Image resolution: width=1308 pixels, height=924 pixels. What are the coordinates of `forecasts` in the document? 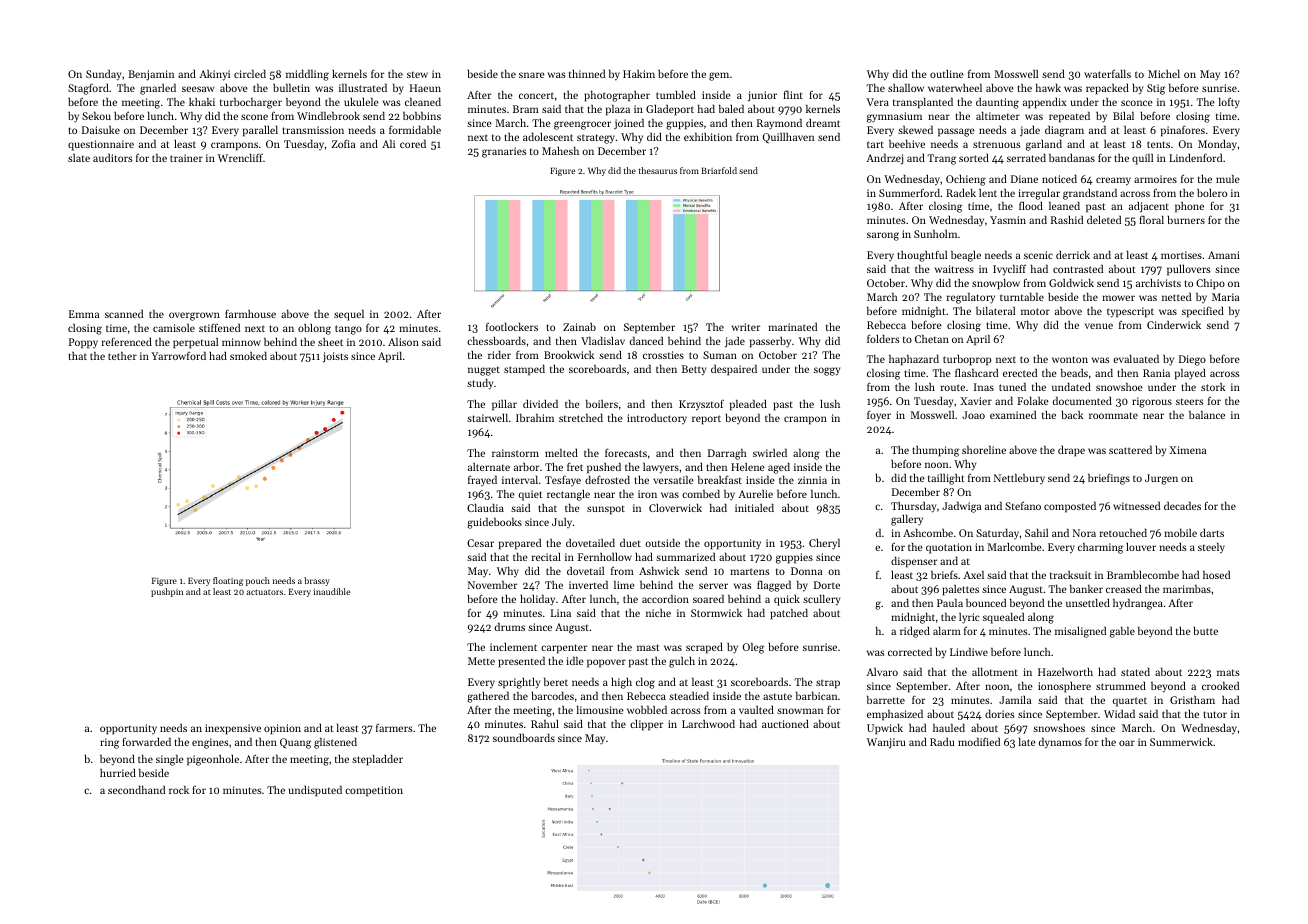 It's located at (626, 452).
